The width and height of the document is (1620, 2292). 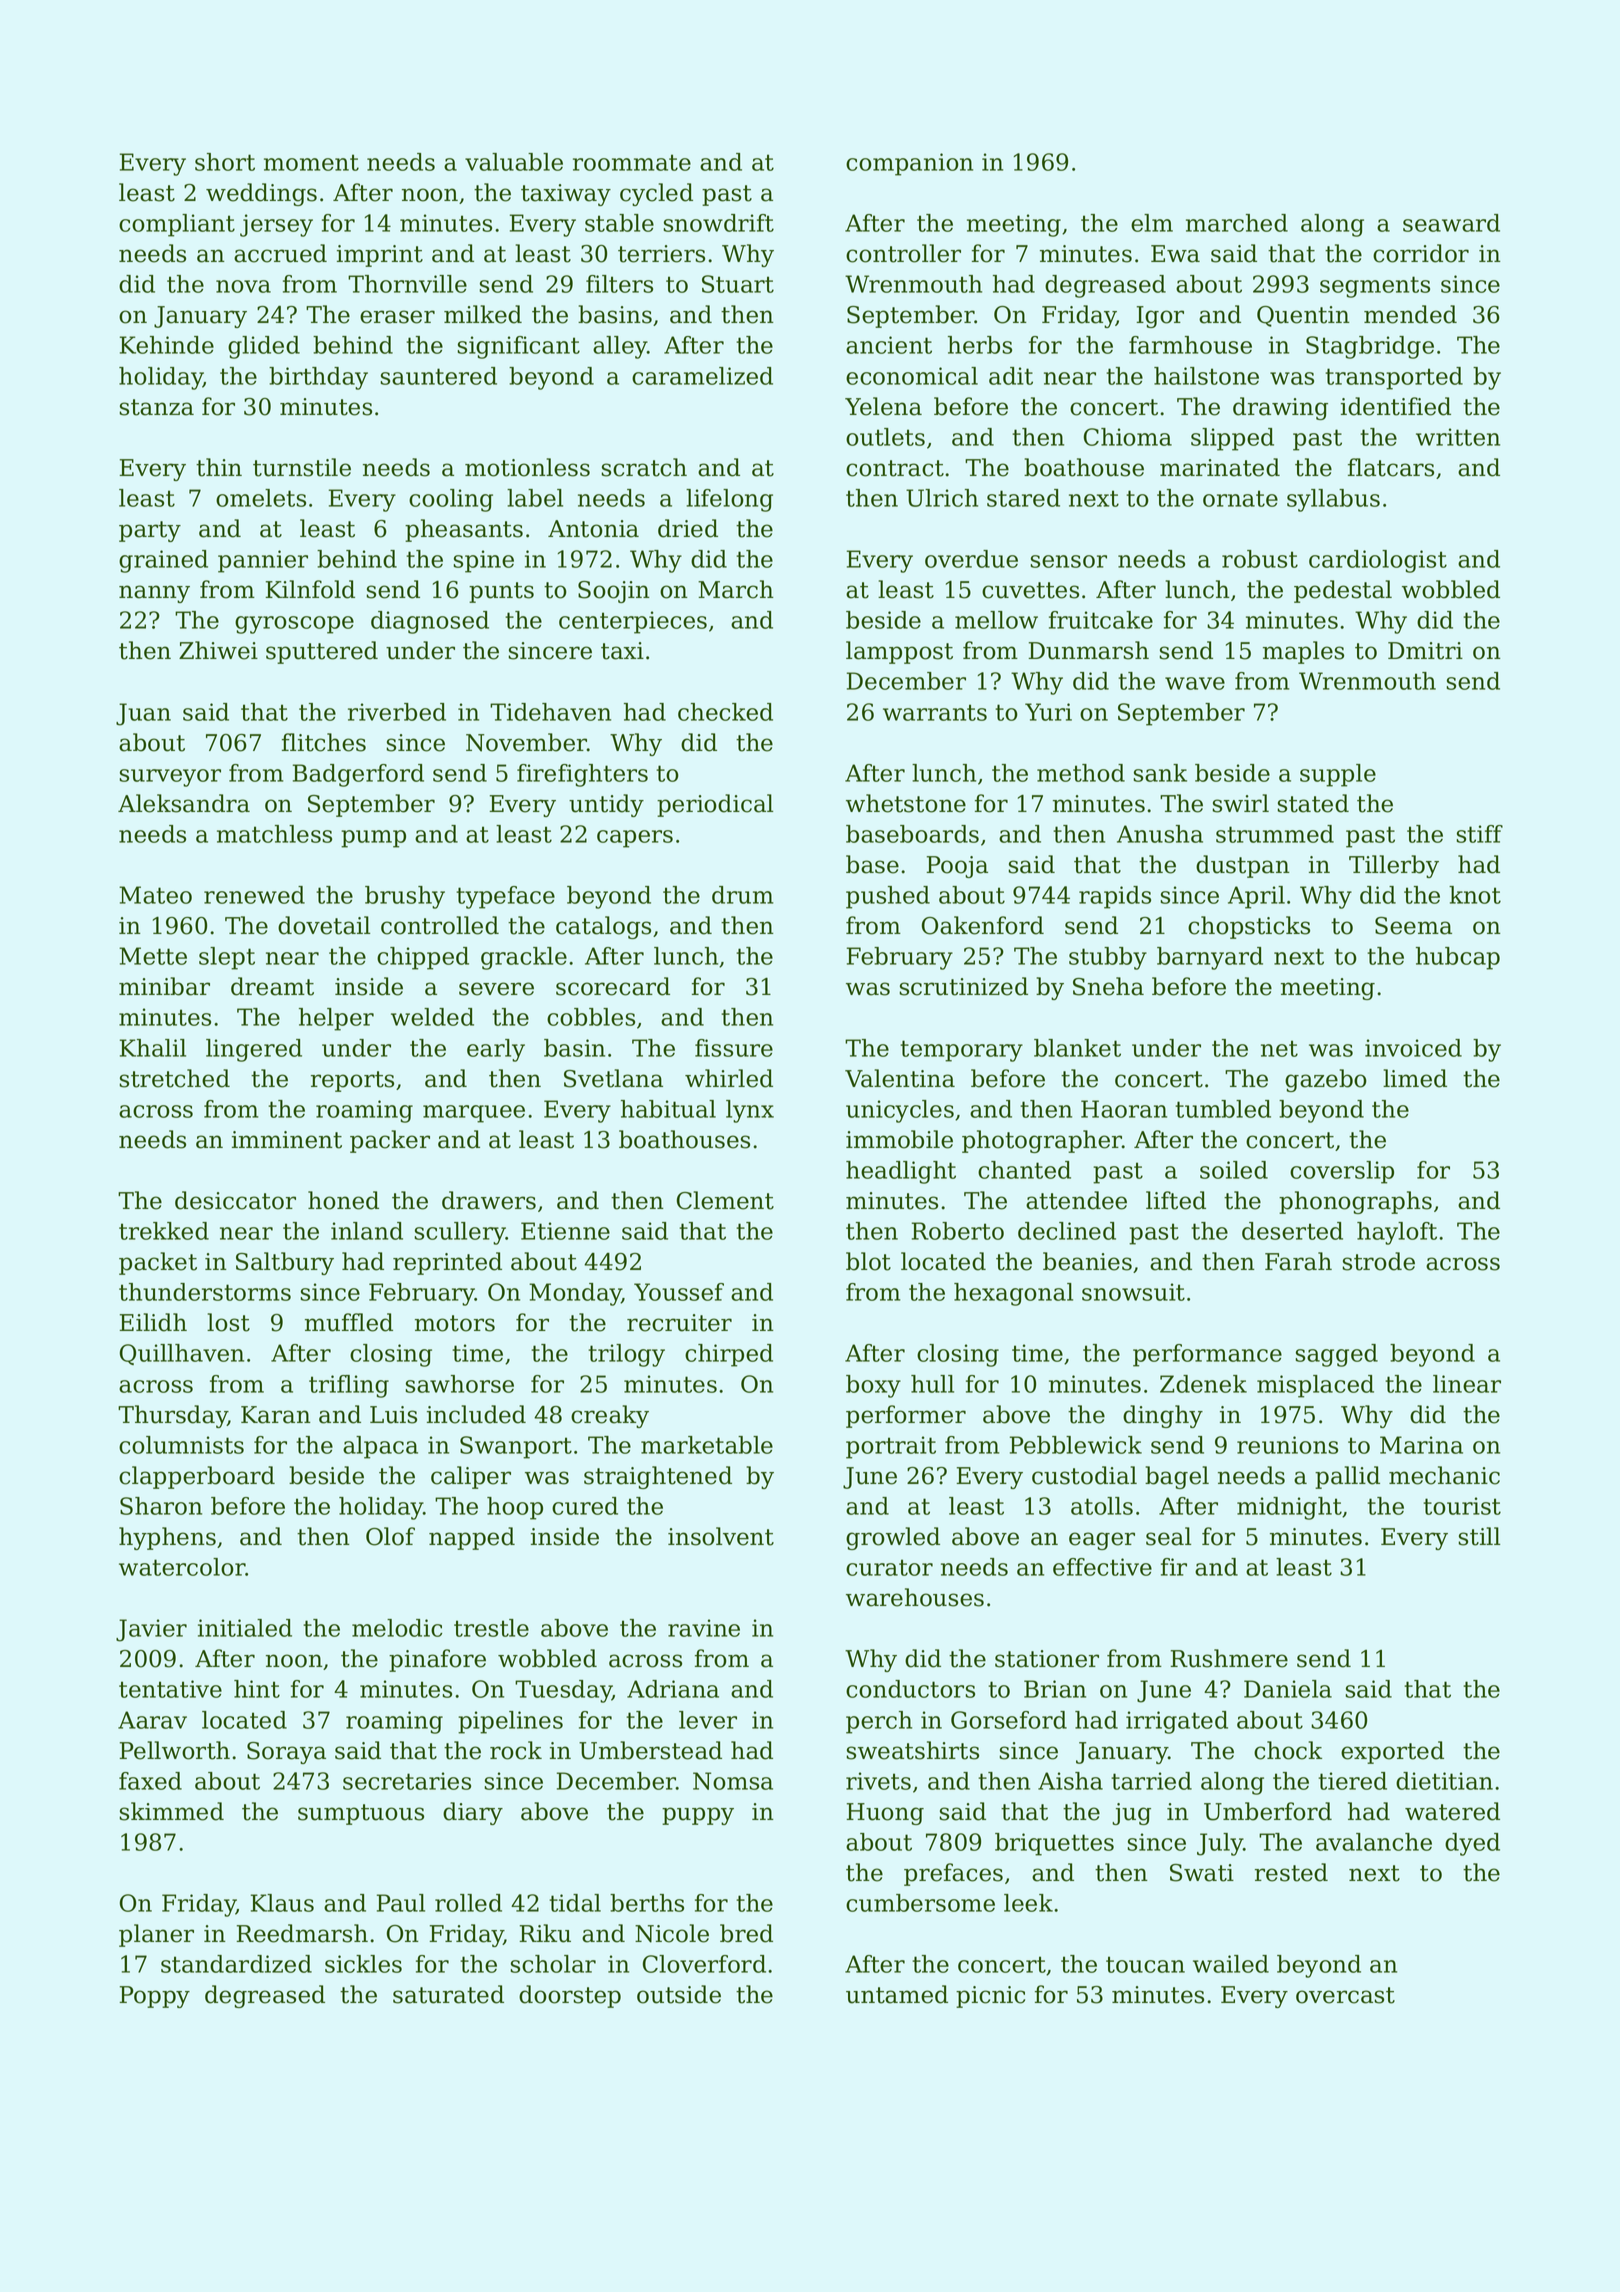 I want to click on hailstone, so click(x=1206, y=376).
